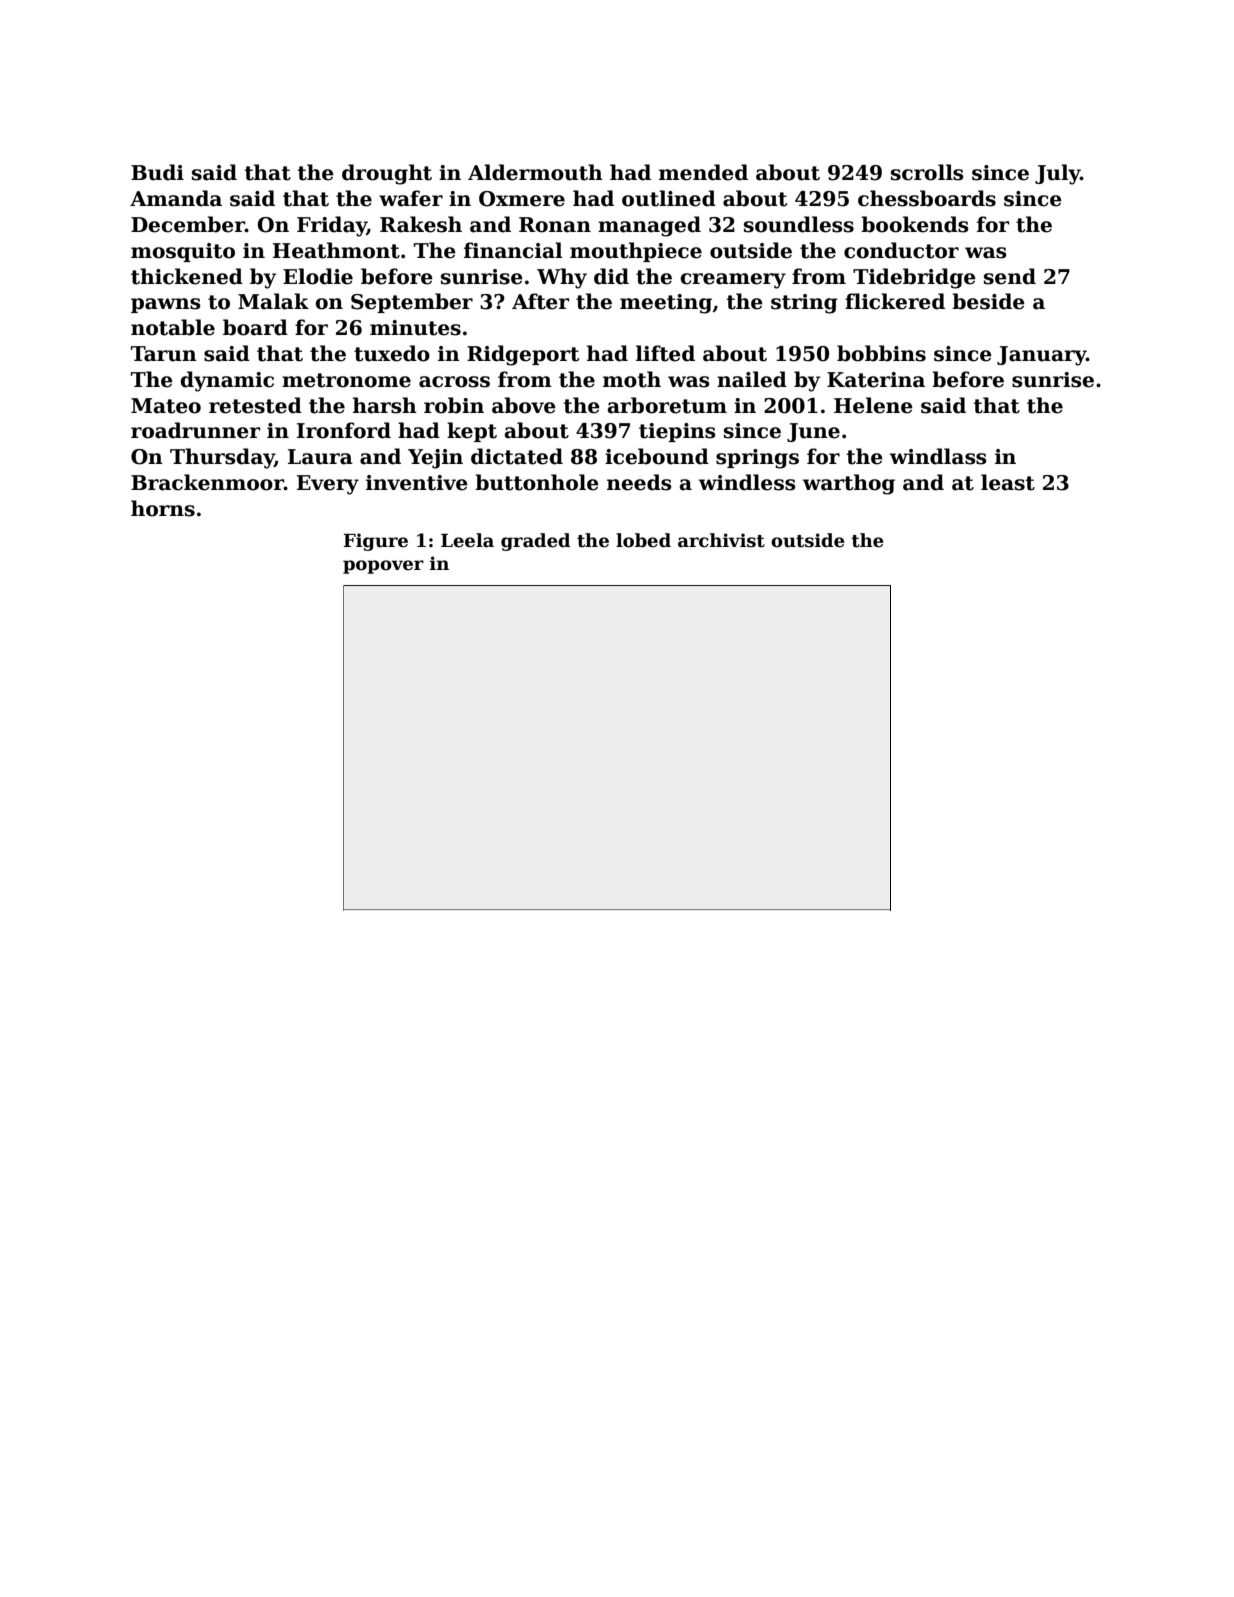 The width and height of the screenshot is (1234, 1597). What do you see at coordinates (677, 432) in the screenshot?
I see `tiepins` at bounding box center [677, 432].
